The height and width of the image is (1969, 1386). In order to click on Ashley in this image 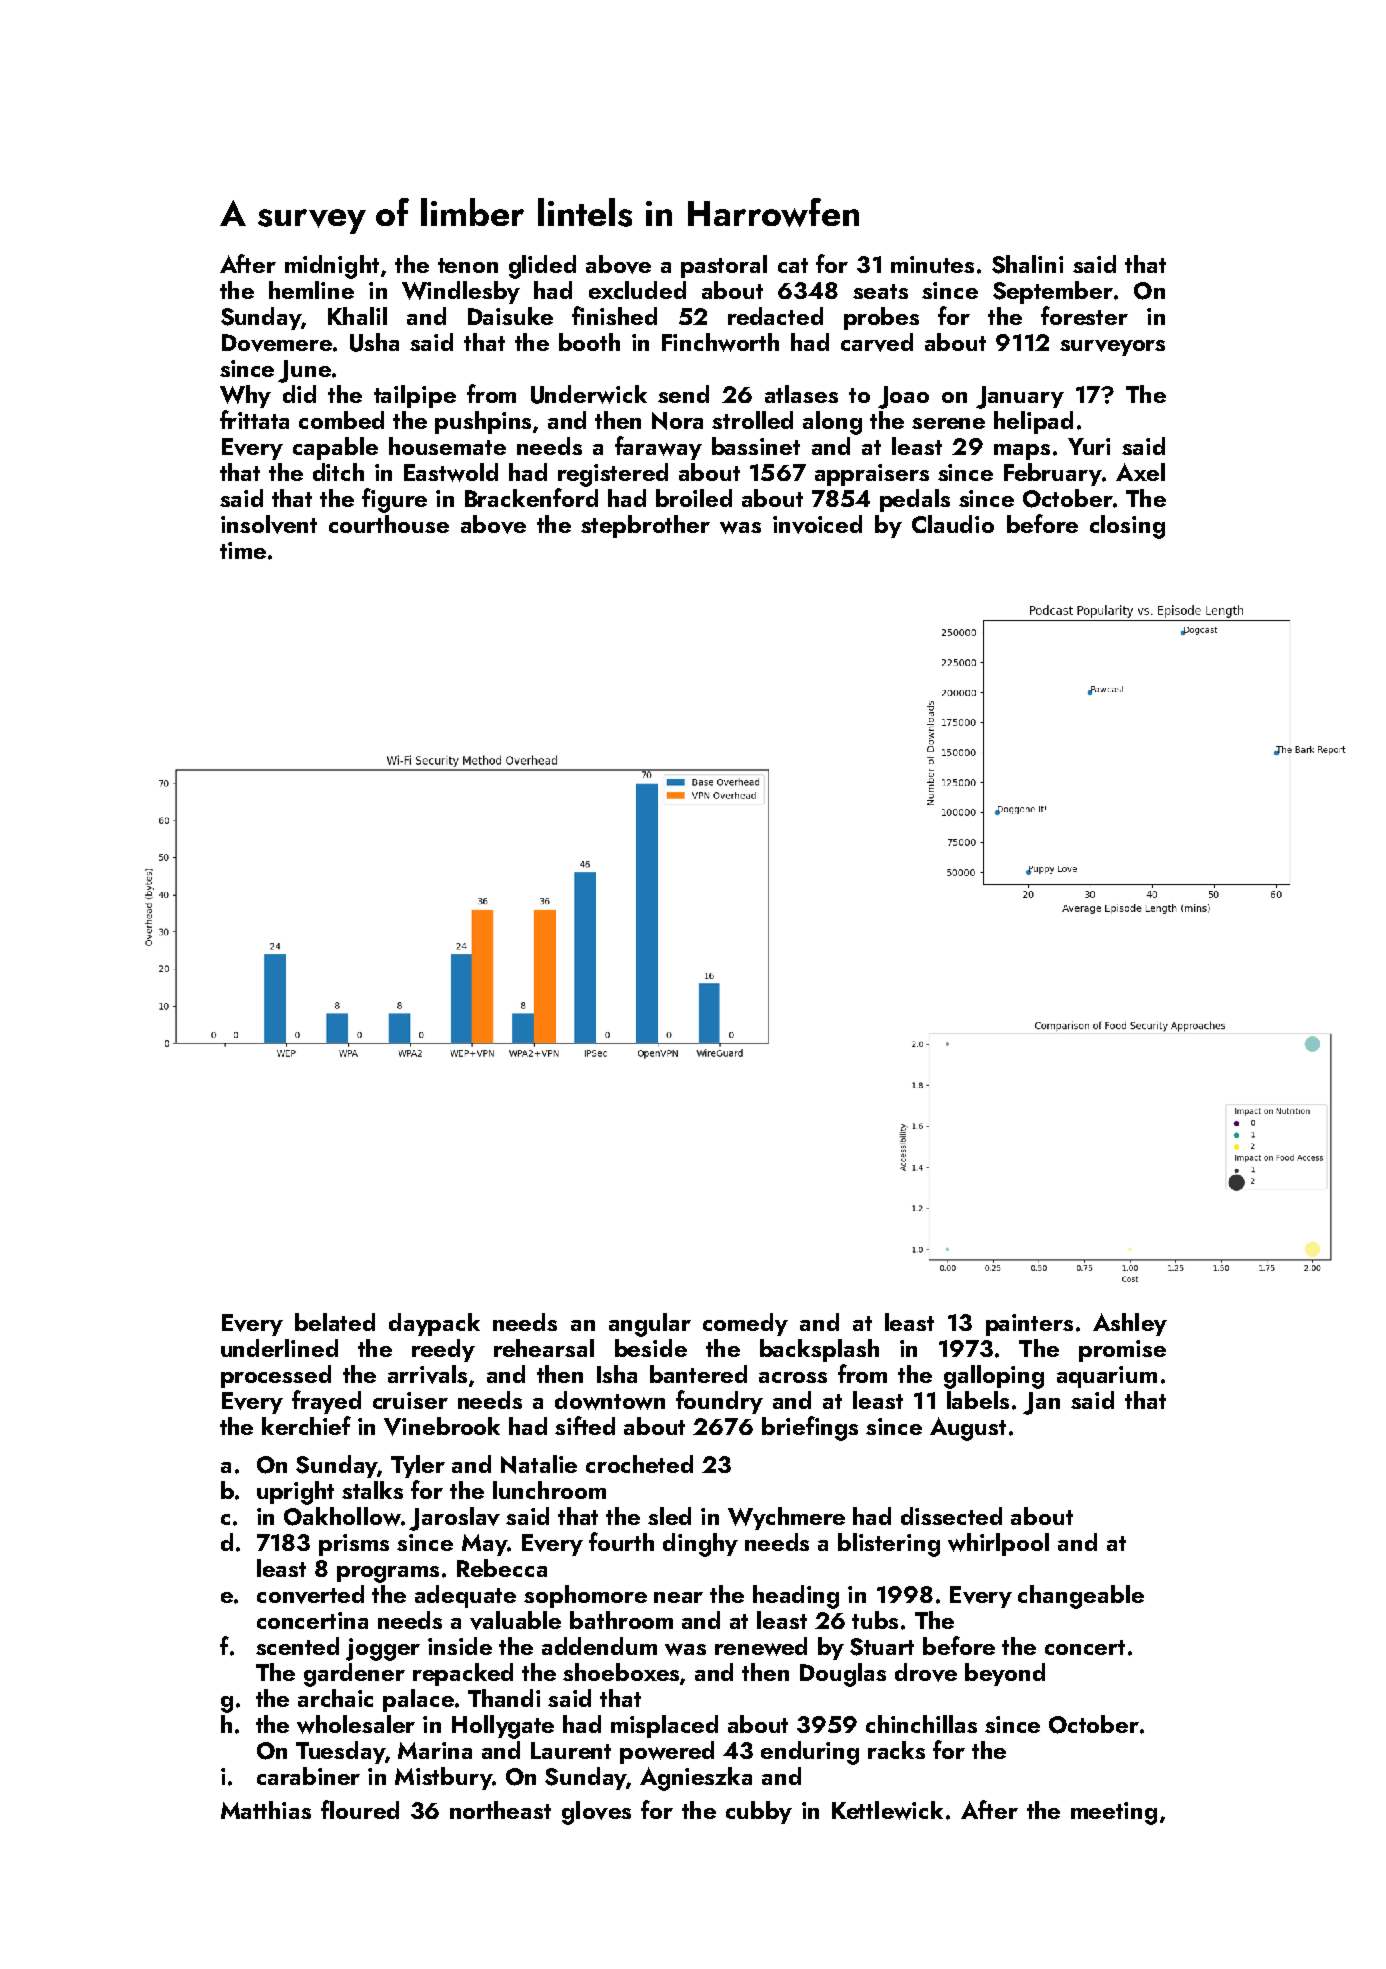, I will do `click(1130, 1324)`.
